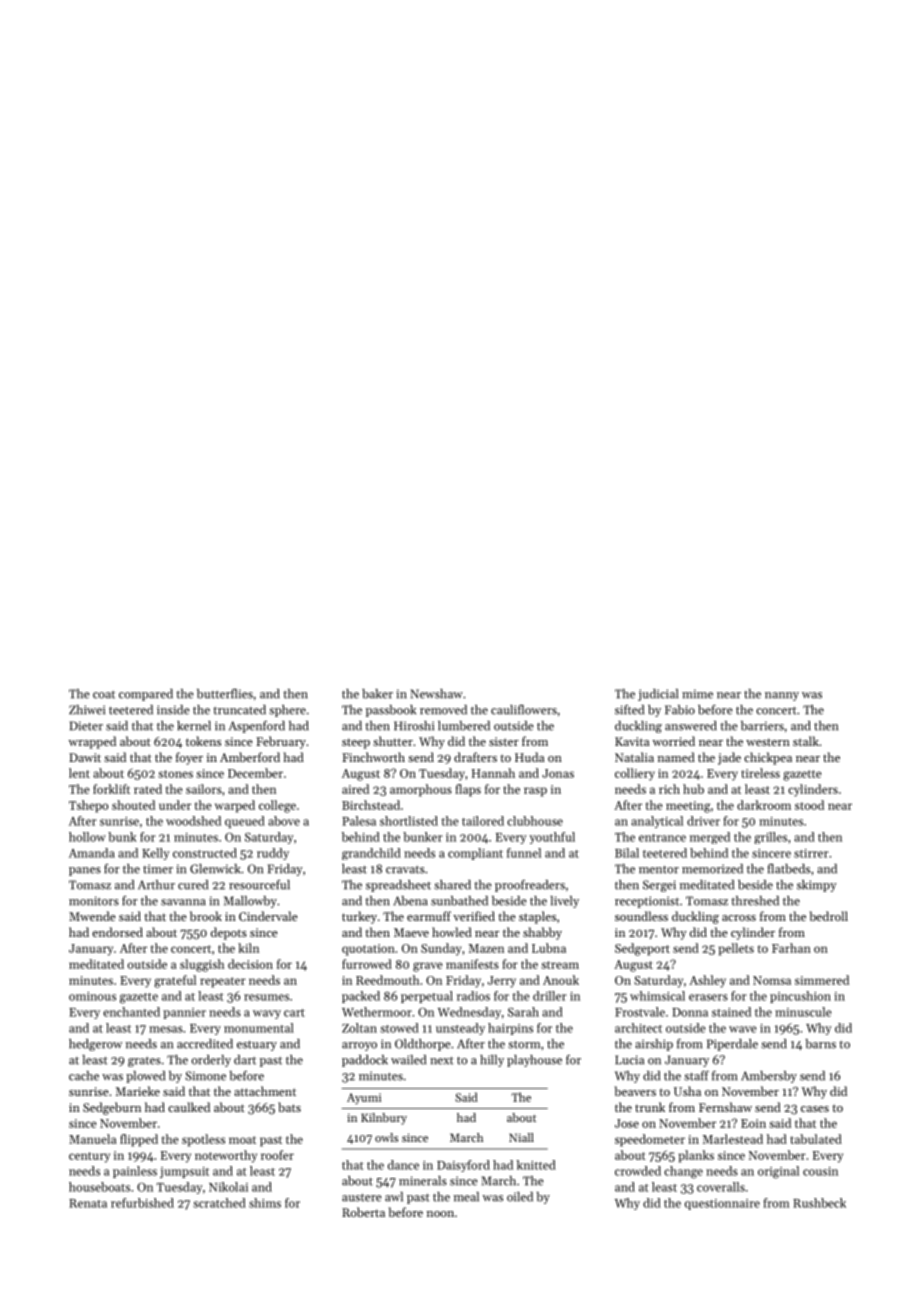 This screenshot has width=924, height=1308. I want to click on cauliflowers, so click(524, 710).
